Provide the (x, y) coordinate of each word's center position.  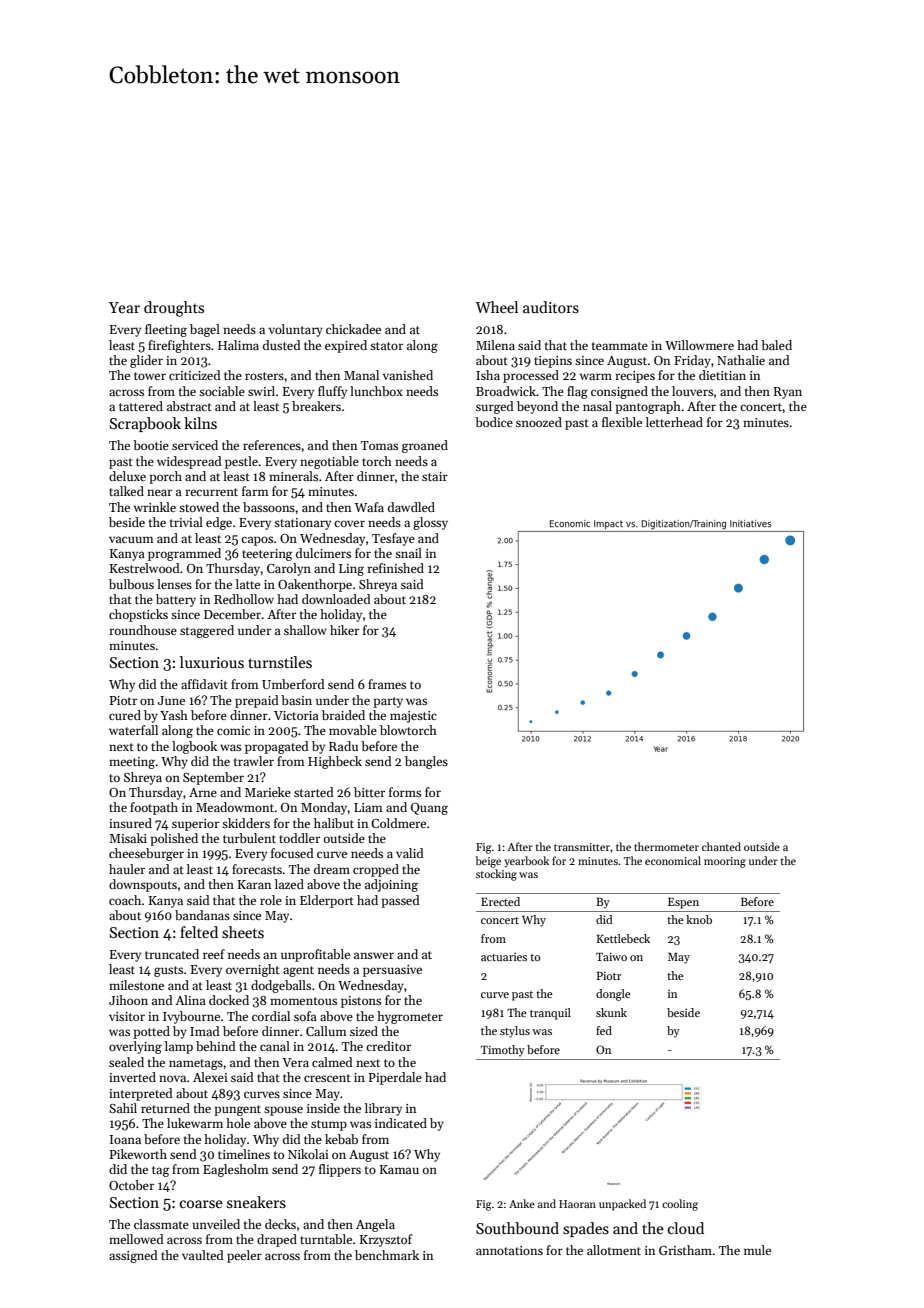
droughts (174, 309)
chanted (721, 846)
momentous (303, 1001)
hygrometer (410, 1017)
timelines (244, 1154)
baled (776, 345)
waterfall (133, 730)
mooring (725, 862)
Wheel (496, 307)
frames (387, 684)
